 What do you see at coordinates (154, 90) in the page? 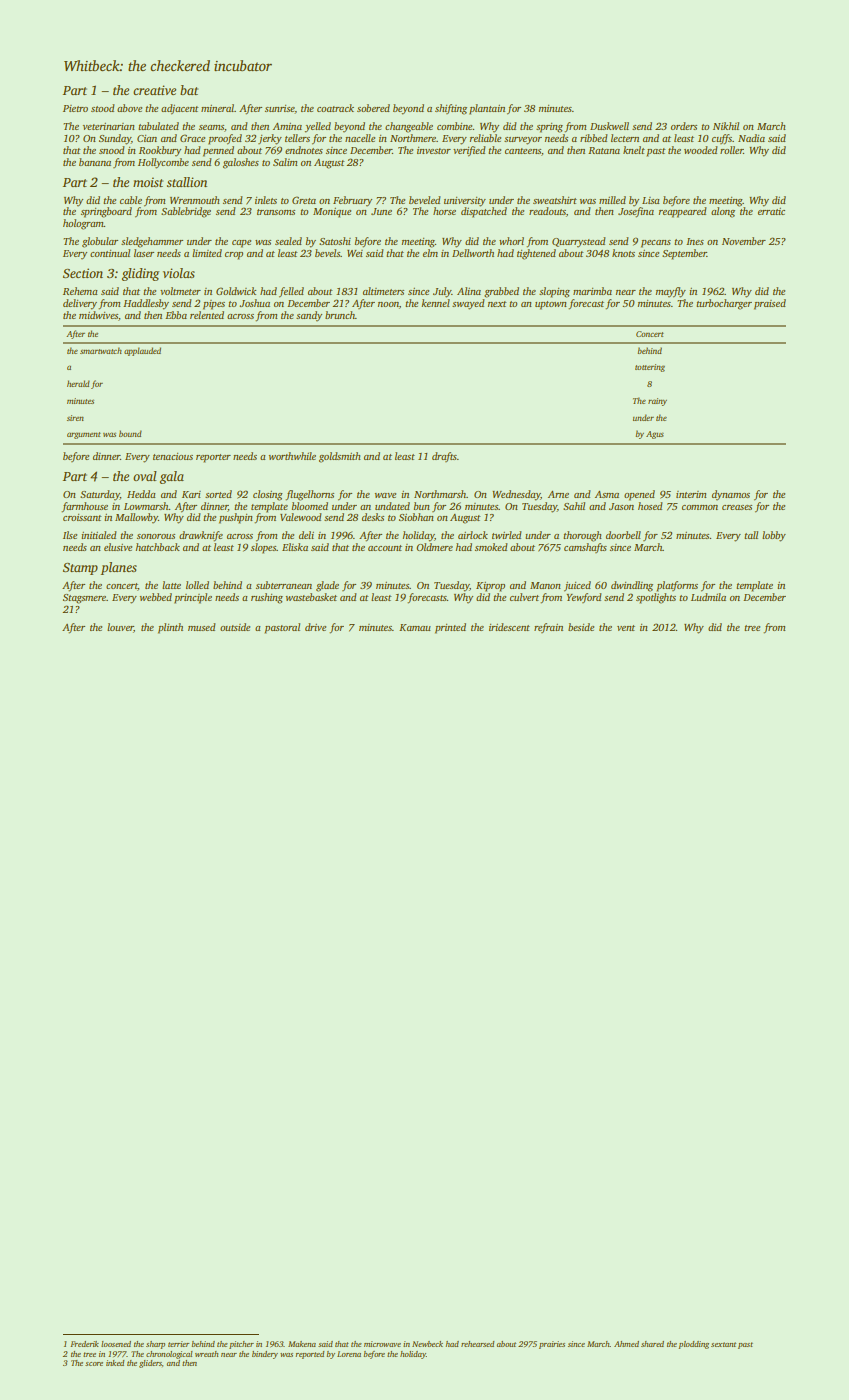
I see `creative` at bounding box center [154, 90].
